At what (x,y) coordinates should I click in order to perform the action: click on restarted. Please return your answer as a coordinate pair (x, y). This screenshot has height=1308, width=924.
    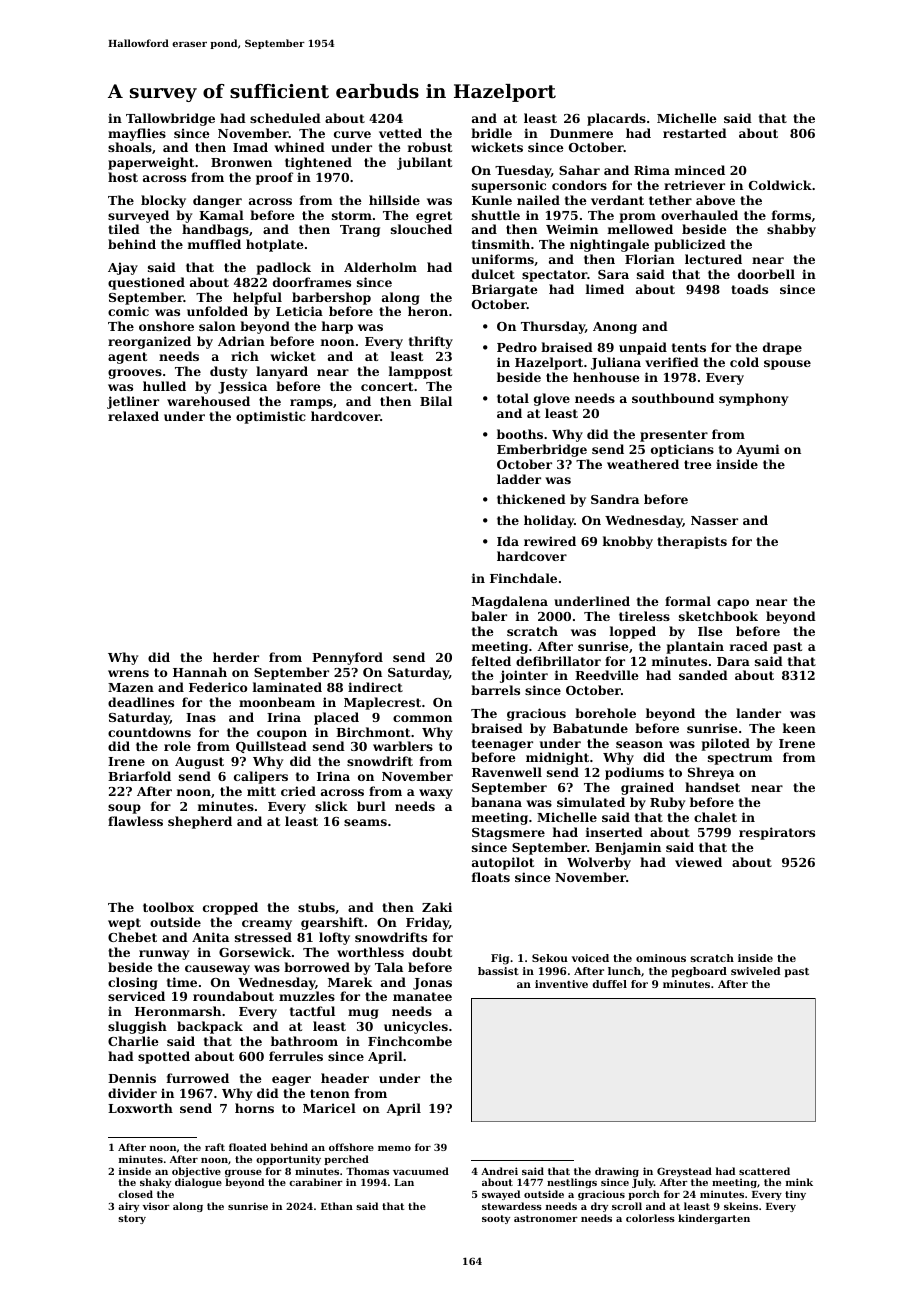
    Looking at the image, I should click on (695, 133).
